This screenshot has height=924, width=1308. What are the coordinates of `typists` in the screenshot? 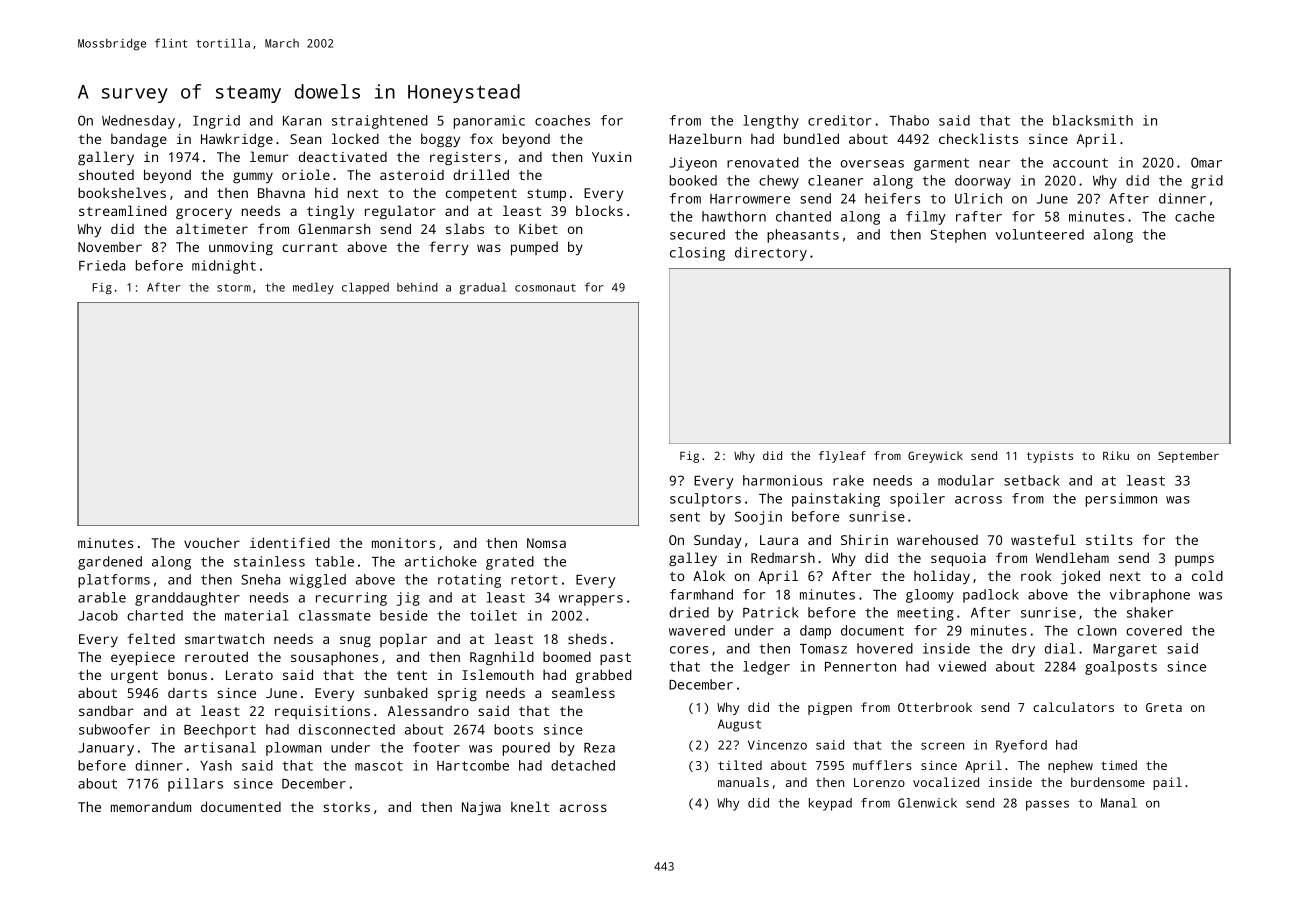 It's located at (1049, 457).
